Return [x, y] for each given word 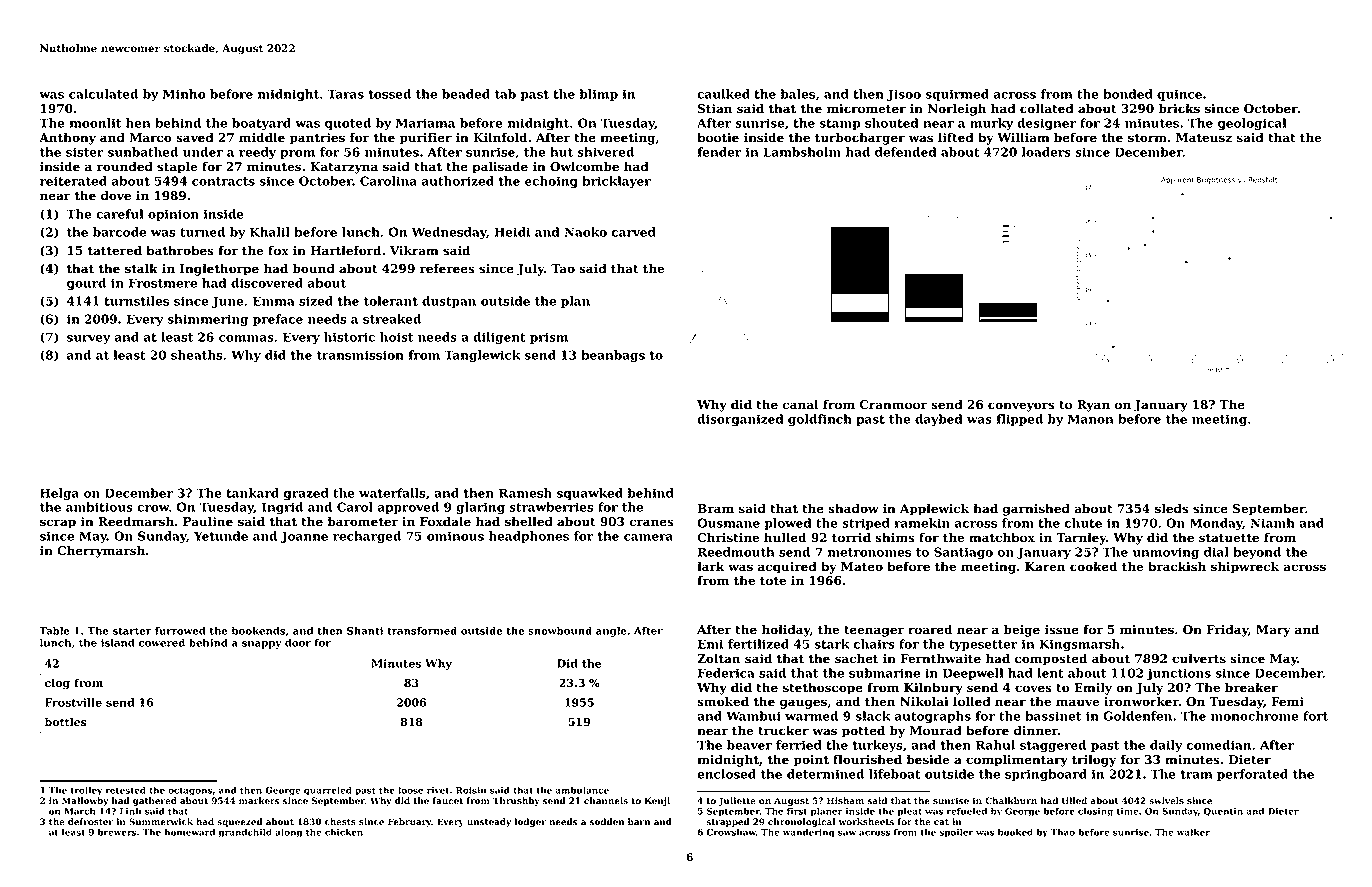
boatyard [261, 124]
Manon [1091, 419]
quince [1179, 95]
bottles [66, 722]
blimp [598, 95]
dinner [1036, 730]
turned [202, 232]
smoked [723, 701]
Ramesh [525, 493]
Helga [59, 494]
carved [634, 232]
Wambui [753, 716]
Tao [563, 269]
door [298, 642]
